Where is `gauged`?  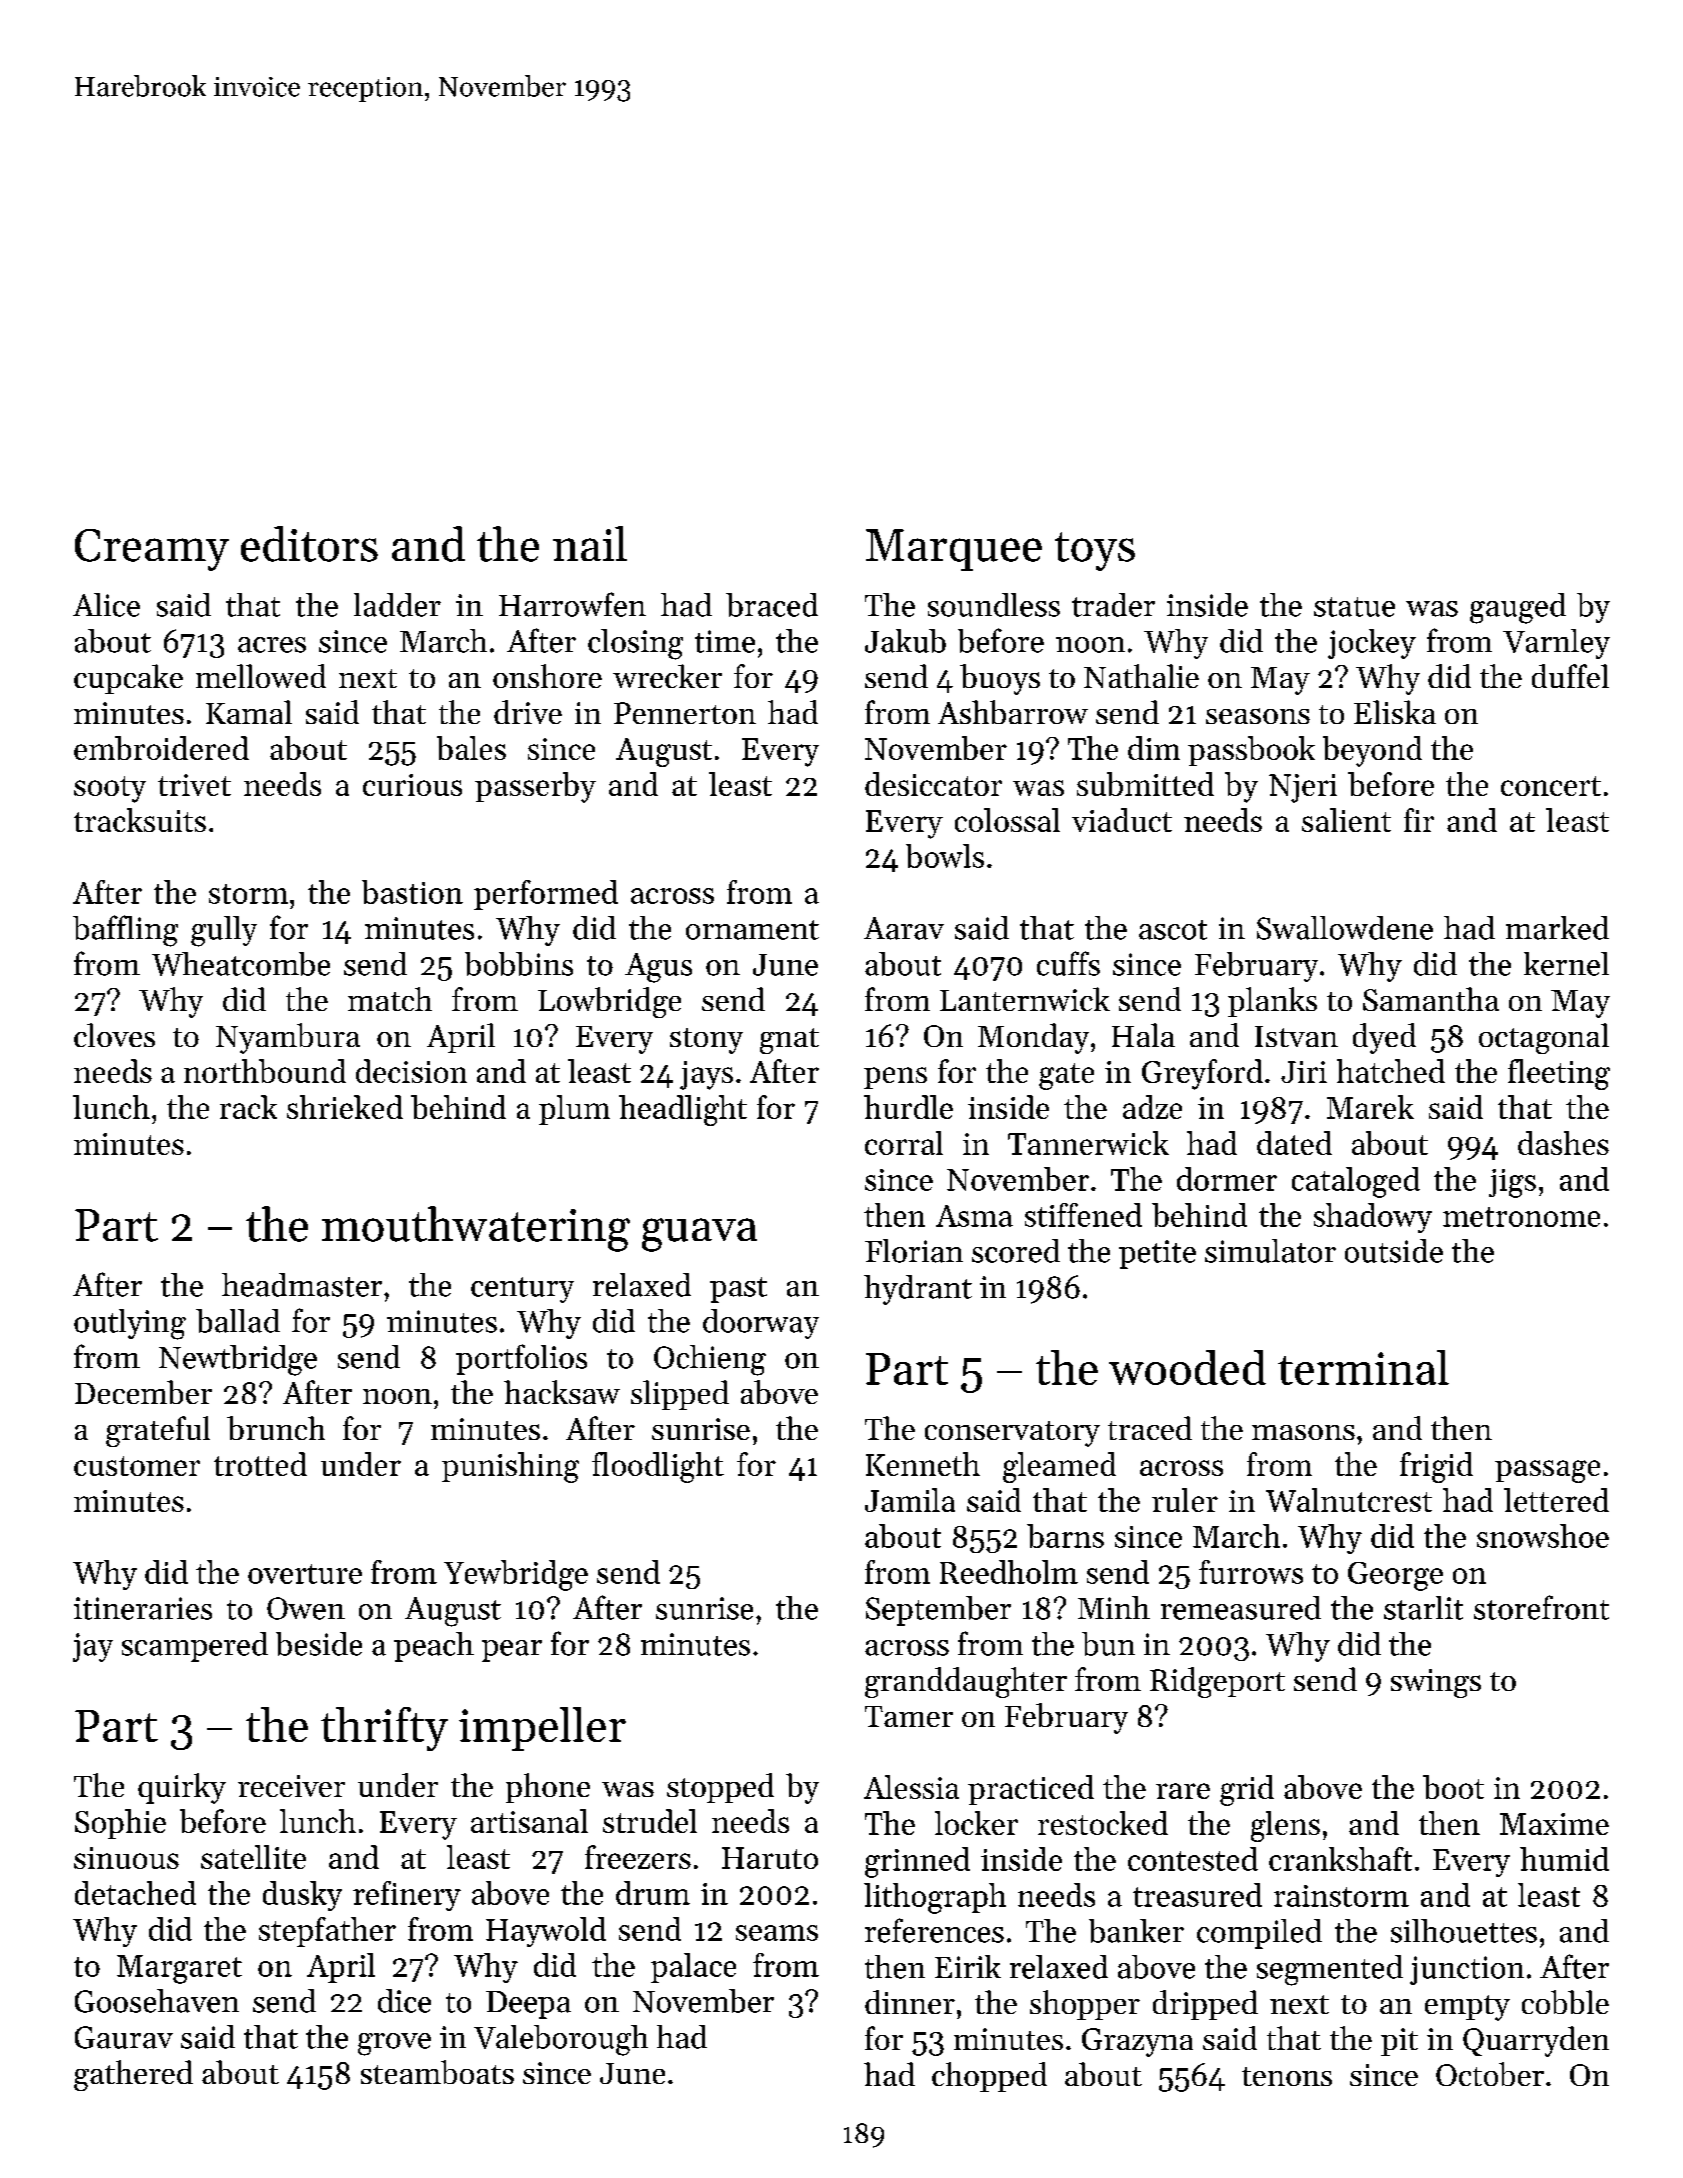
gauged is located at coordinates (1518, 608).
